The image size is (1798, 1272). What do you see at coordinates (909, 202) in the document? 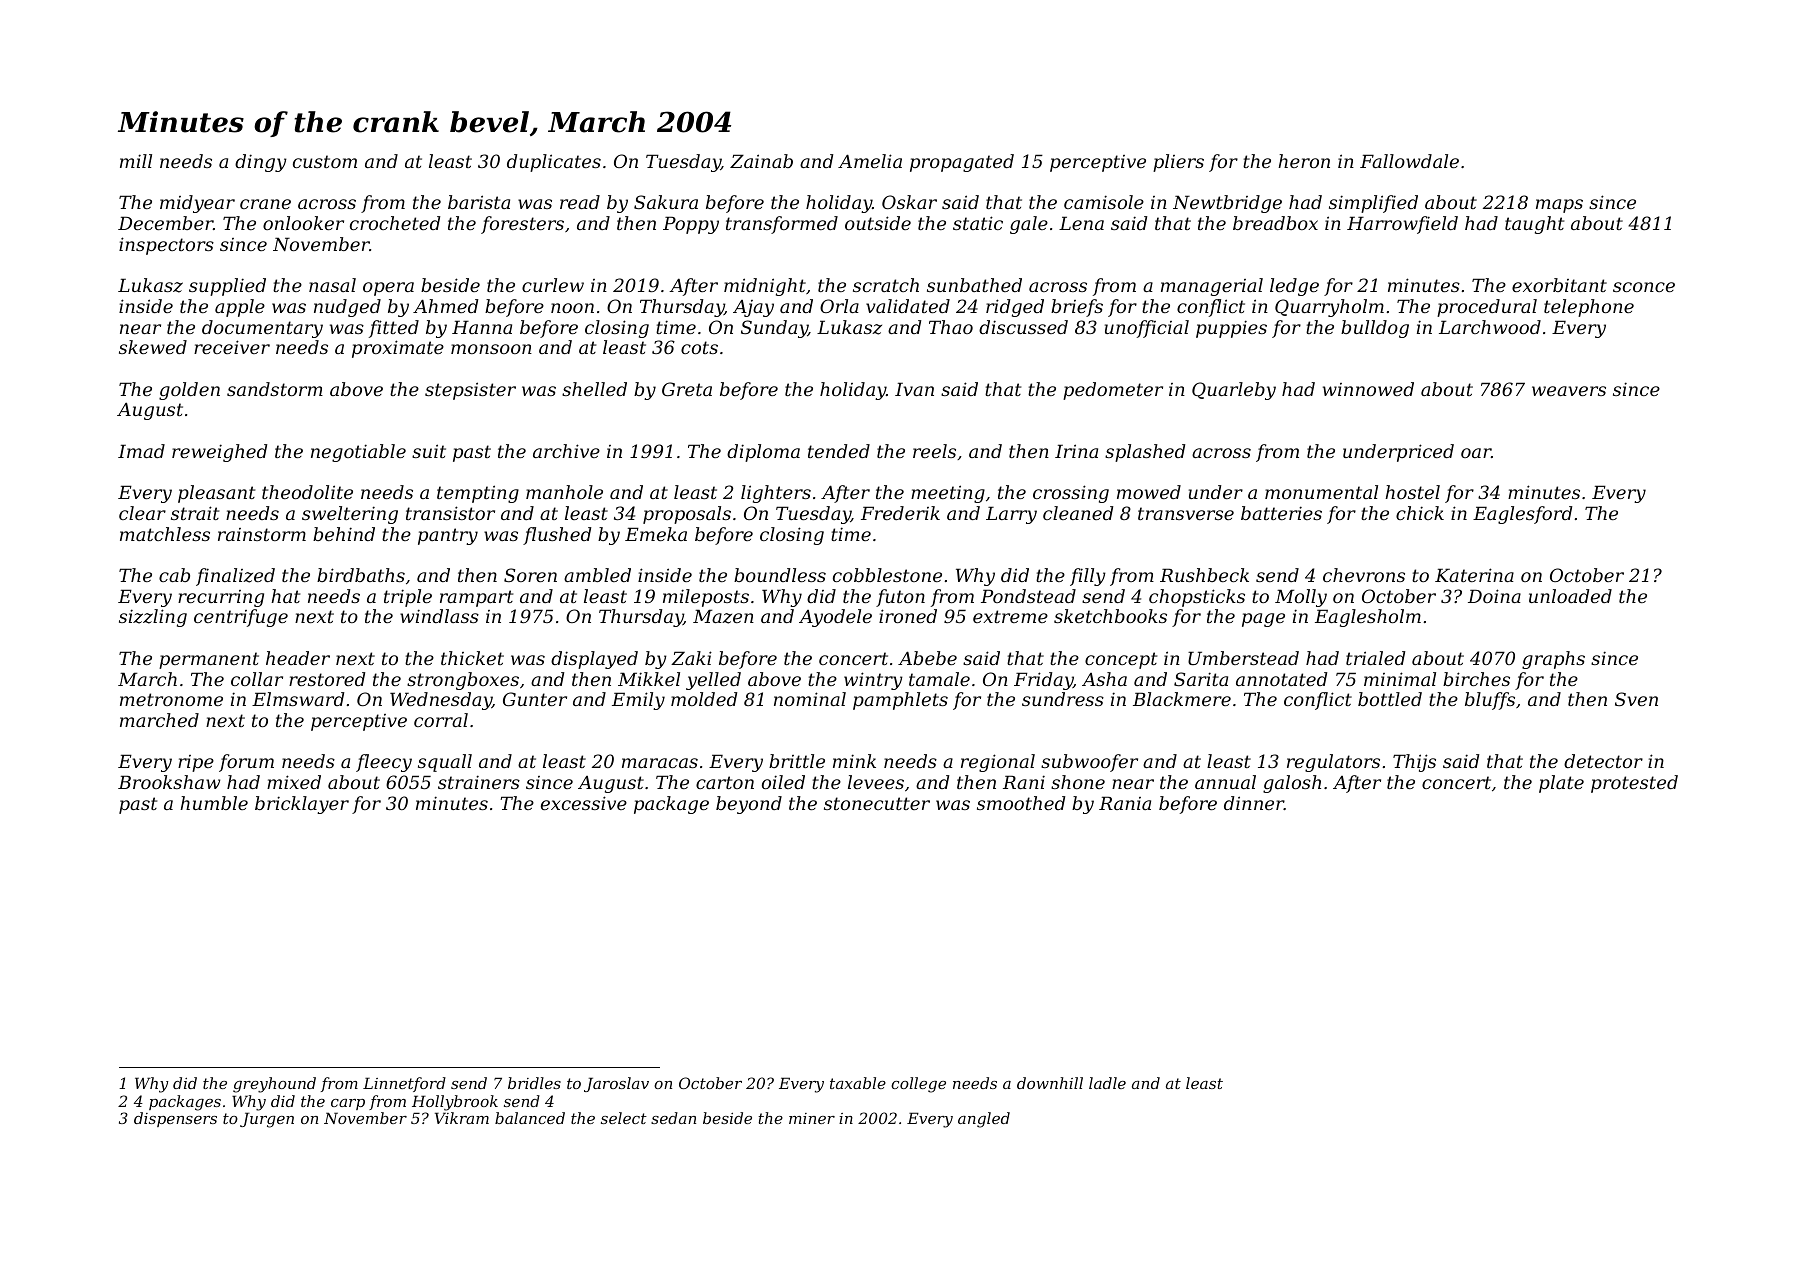
I see `Oskar` at bounding box center [909, 202].
